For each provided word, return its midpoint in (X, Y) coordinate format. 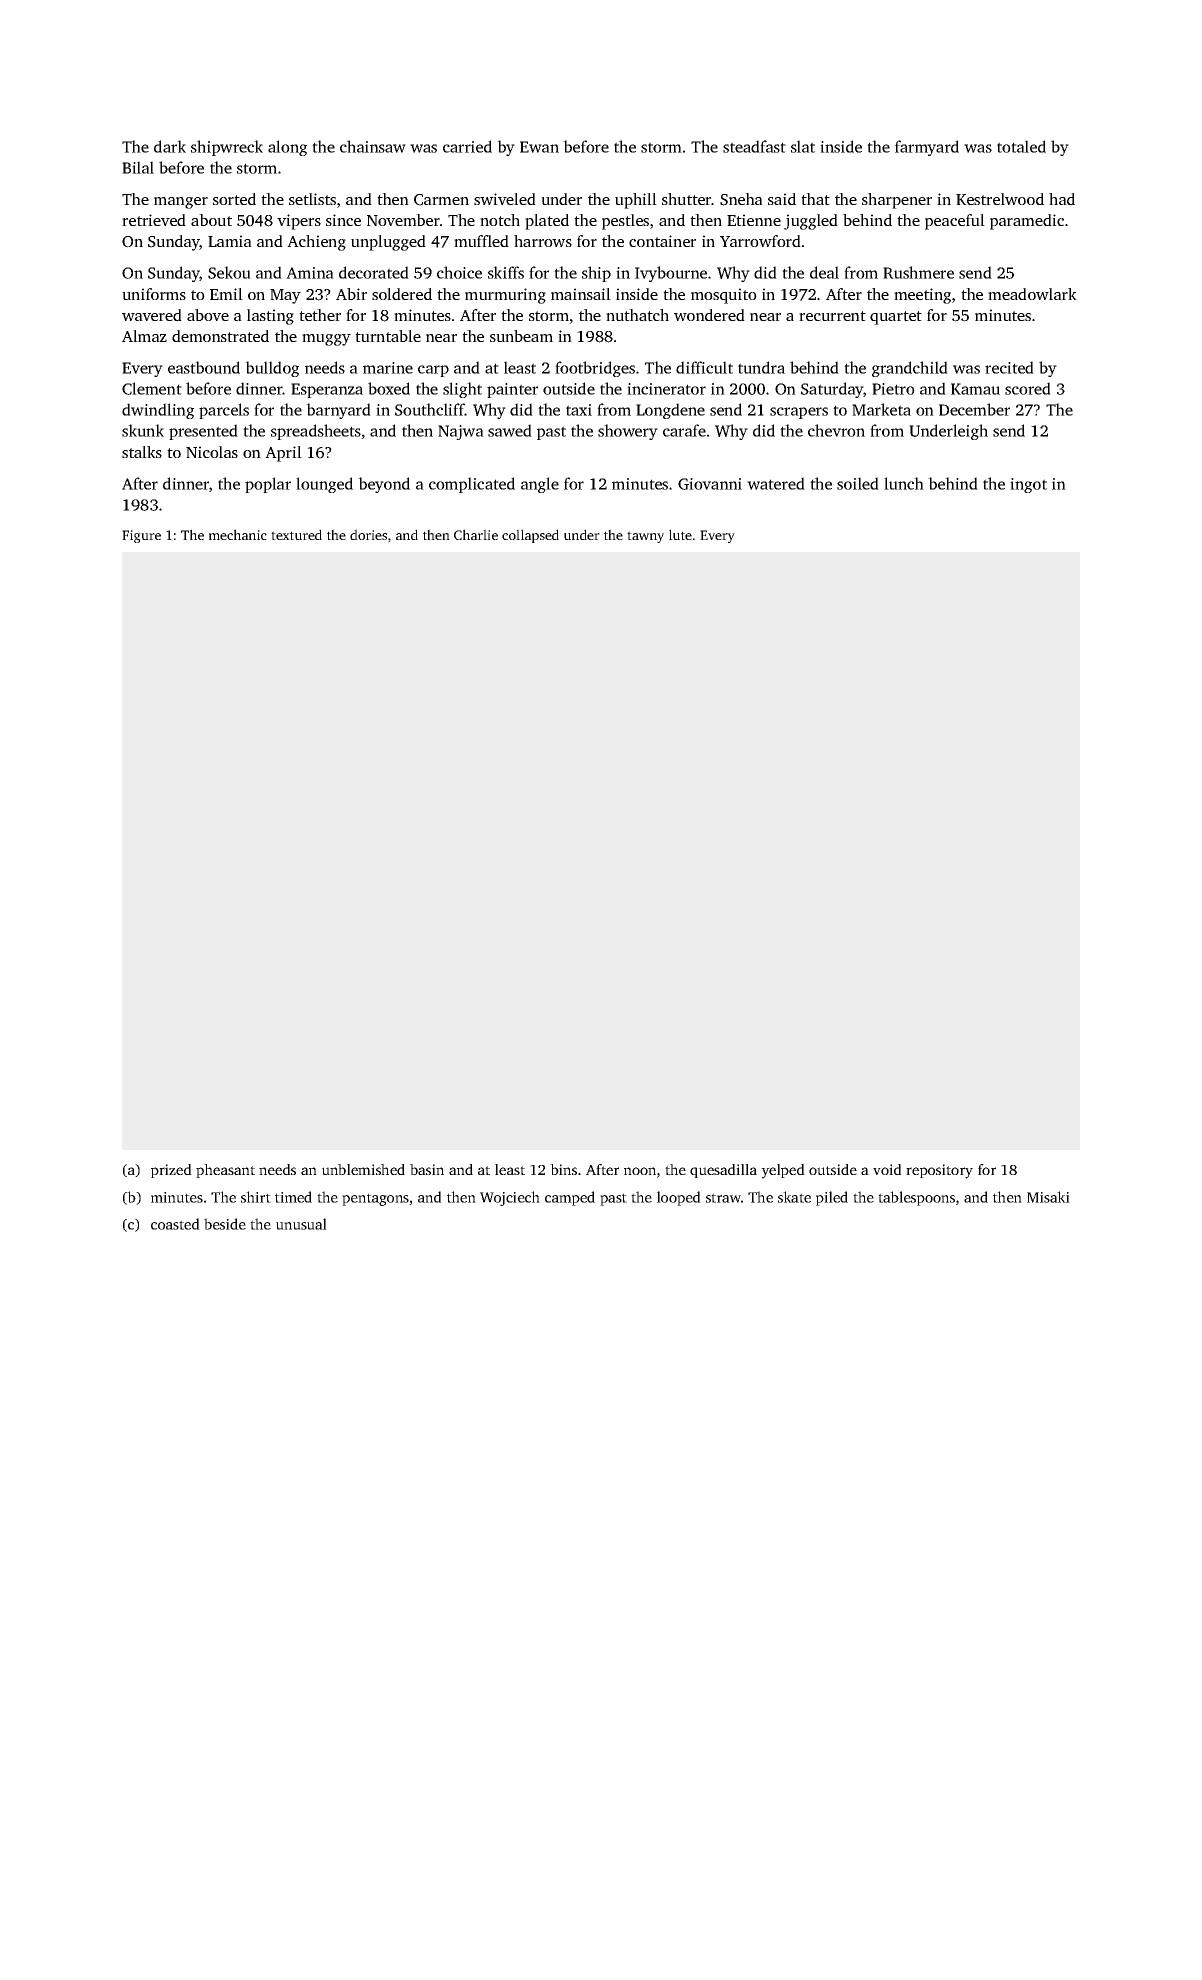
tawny (645, 537)
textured (296, 534)
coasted (175, 1224)
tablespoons (916, 1198)
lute (680, 534)
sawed (510, 430)
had (1062, 199)
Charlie (476, 534)
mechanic (238, 534)
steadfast (754, 146)
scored (1028, 388)
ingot (1028, 485)
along (287, 148)
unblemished (363, 1169)
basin (427, 1169)
